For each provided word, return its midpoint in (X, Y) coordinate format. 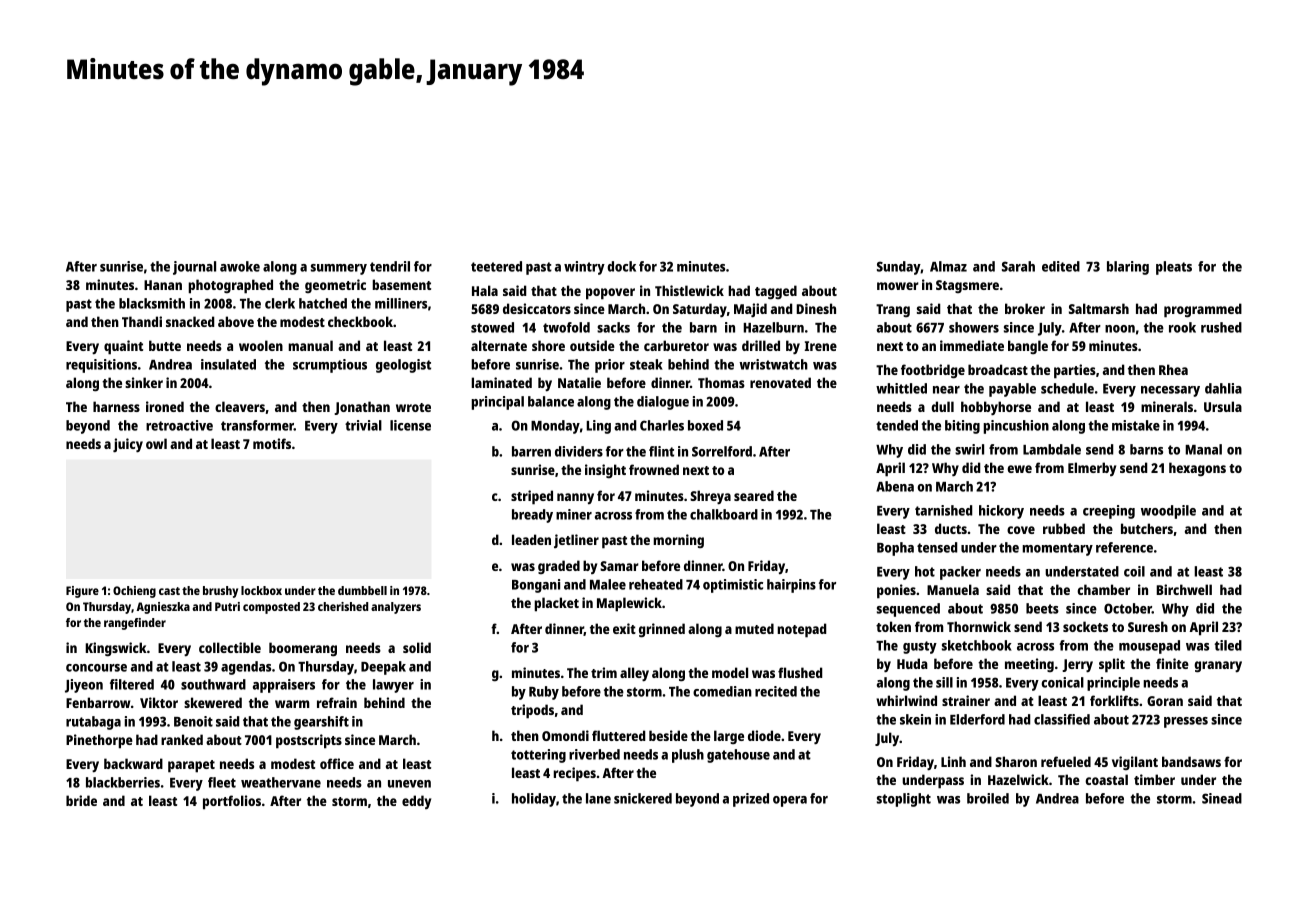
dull (942, 406)
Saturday (700, 310)
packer (960, 573)
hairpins (791, 586)
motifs (272, 443)
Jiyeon (84, 686)
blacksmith (152, 303)
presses (1186, 722)
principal (497, 403)
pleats (1174, 268)
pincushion (1016, 427)
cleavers (240, 406)
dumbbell (362, 590)
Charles (662, 425)
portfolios (232, 802)
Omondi (565, 735)
